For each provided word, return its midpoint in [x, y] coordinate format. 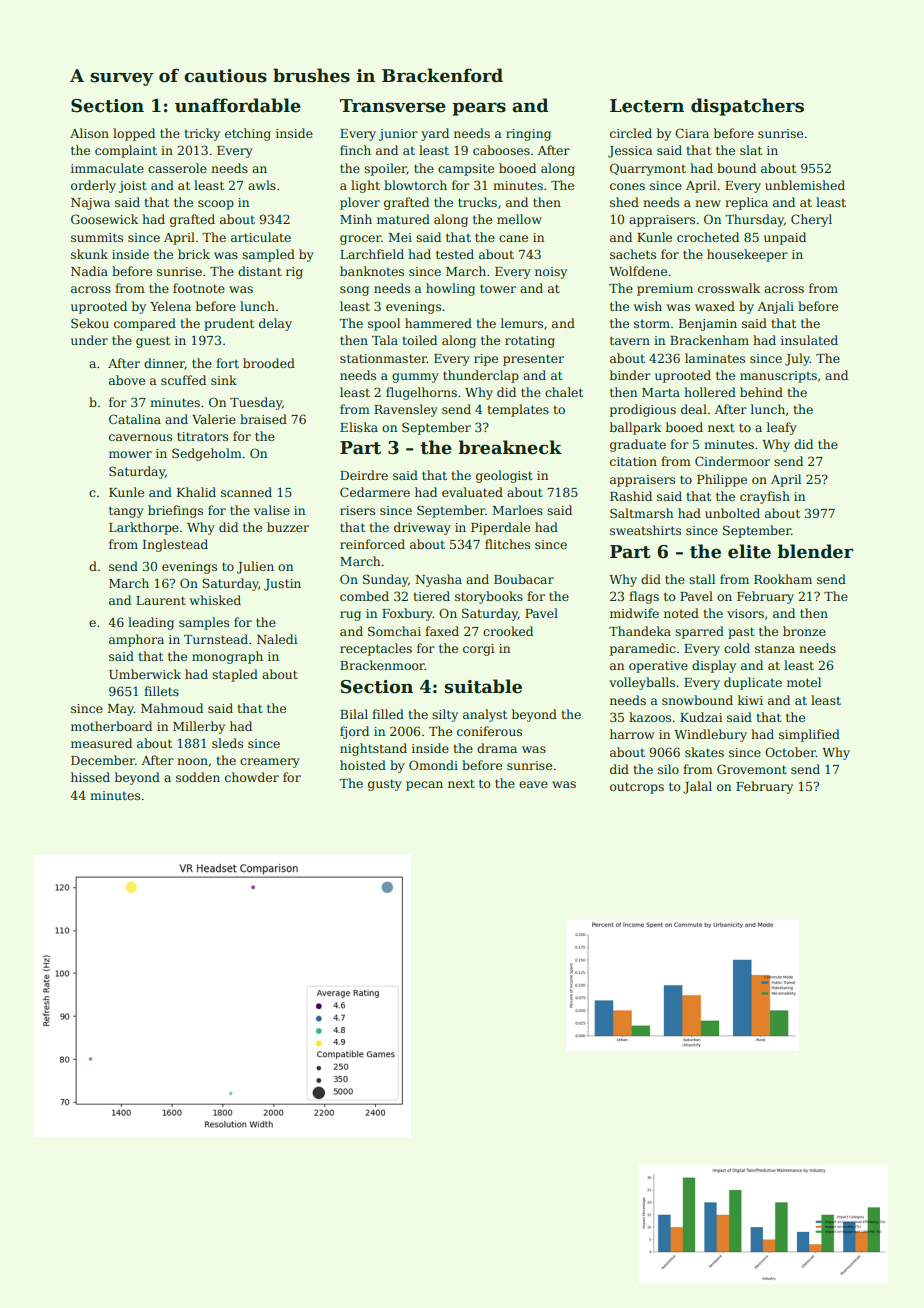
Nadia [89, 271]
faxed [442, 631]
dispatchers [747, 107]
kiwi [750, 700]
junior [398, 135]
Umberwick [145, 674]
